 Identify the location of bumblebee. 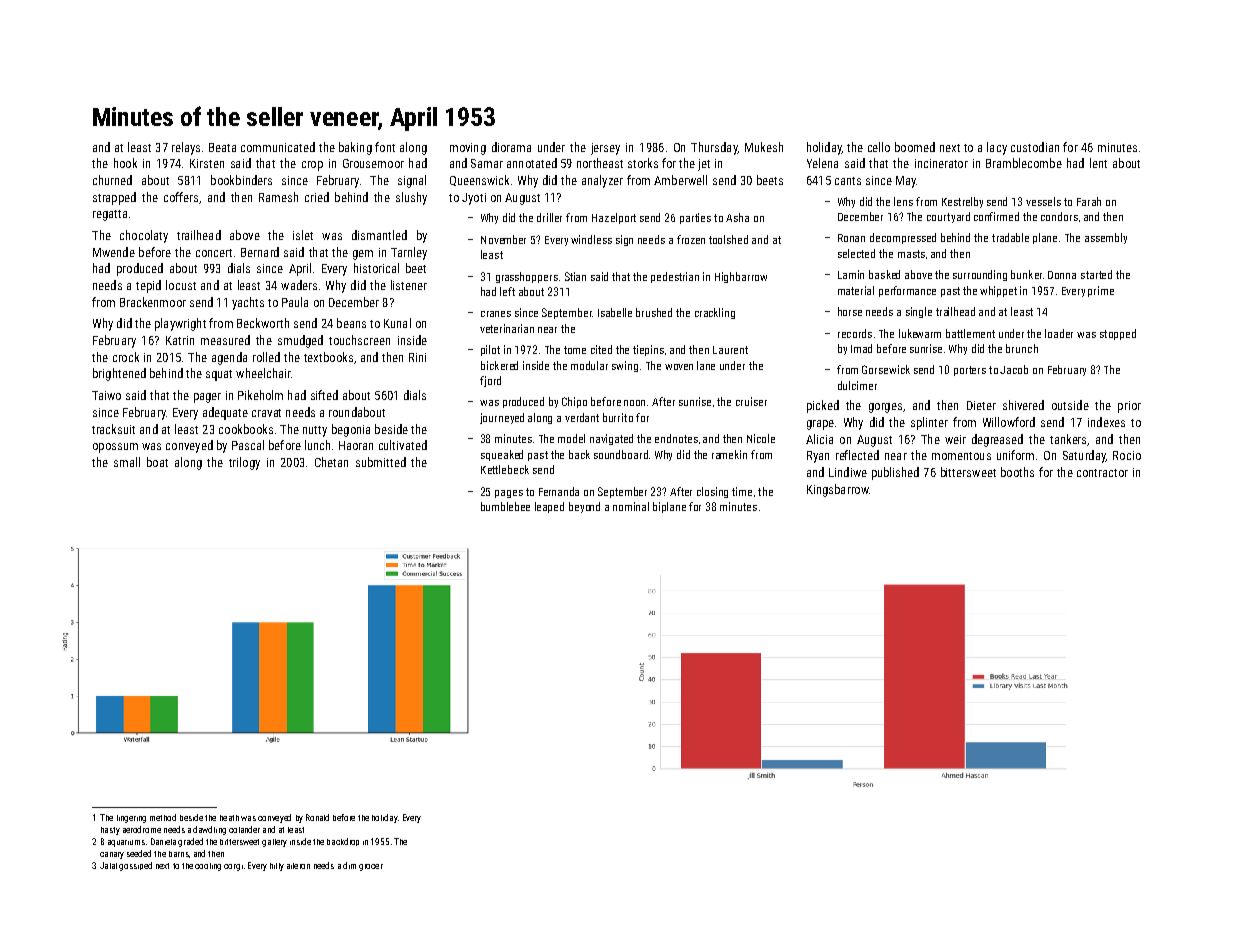
(505, 506).
